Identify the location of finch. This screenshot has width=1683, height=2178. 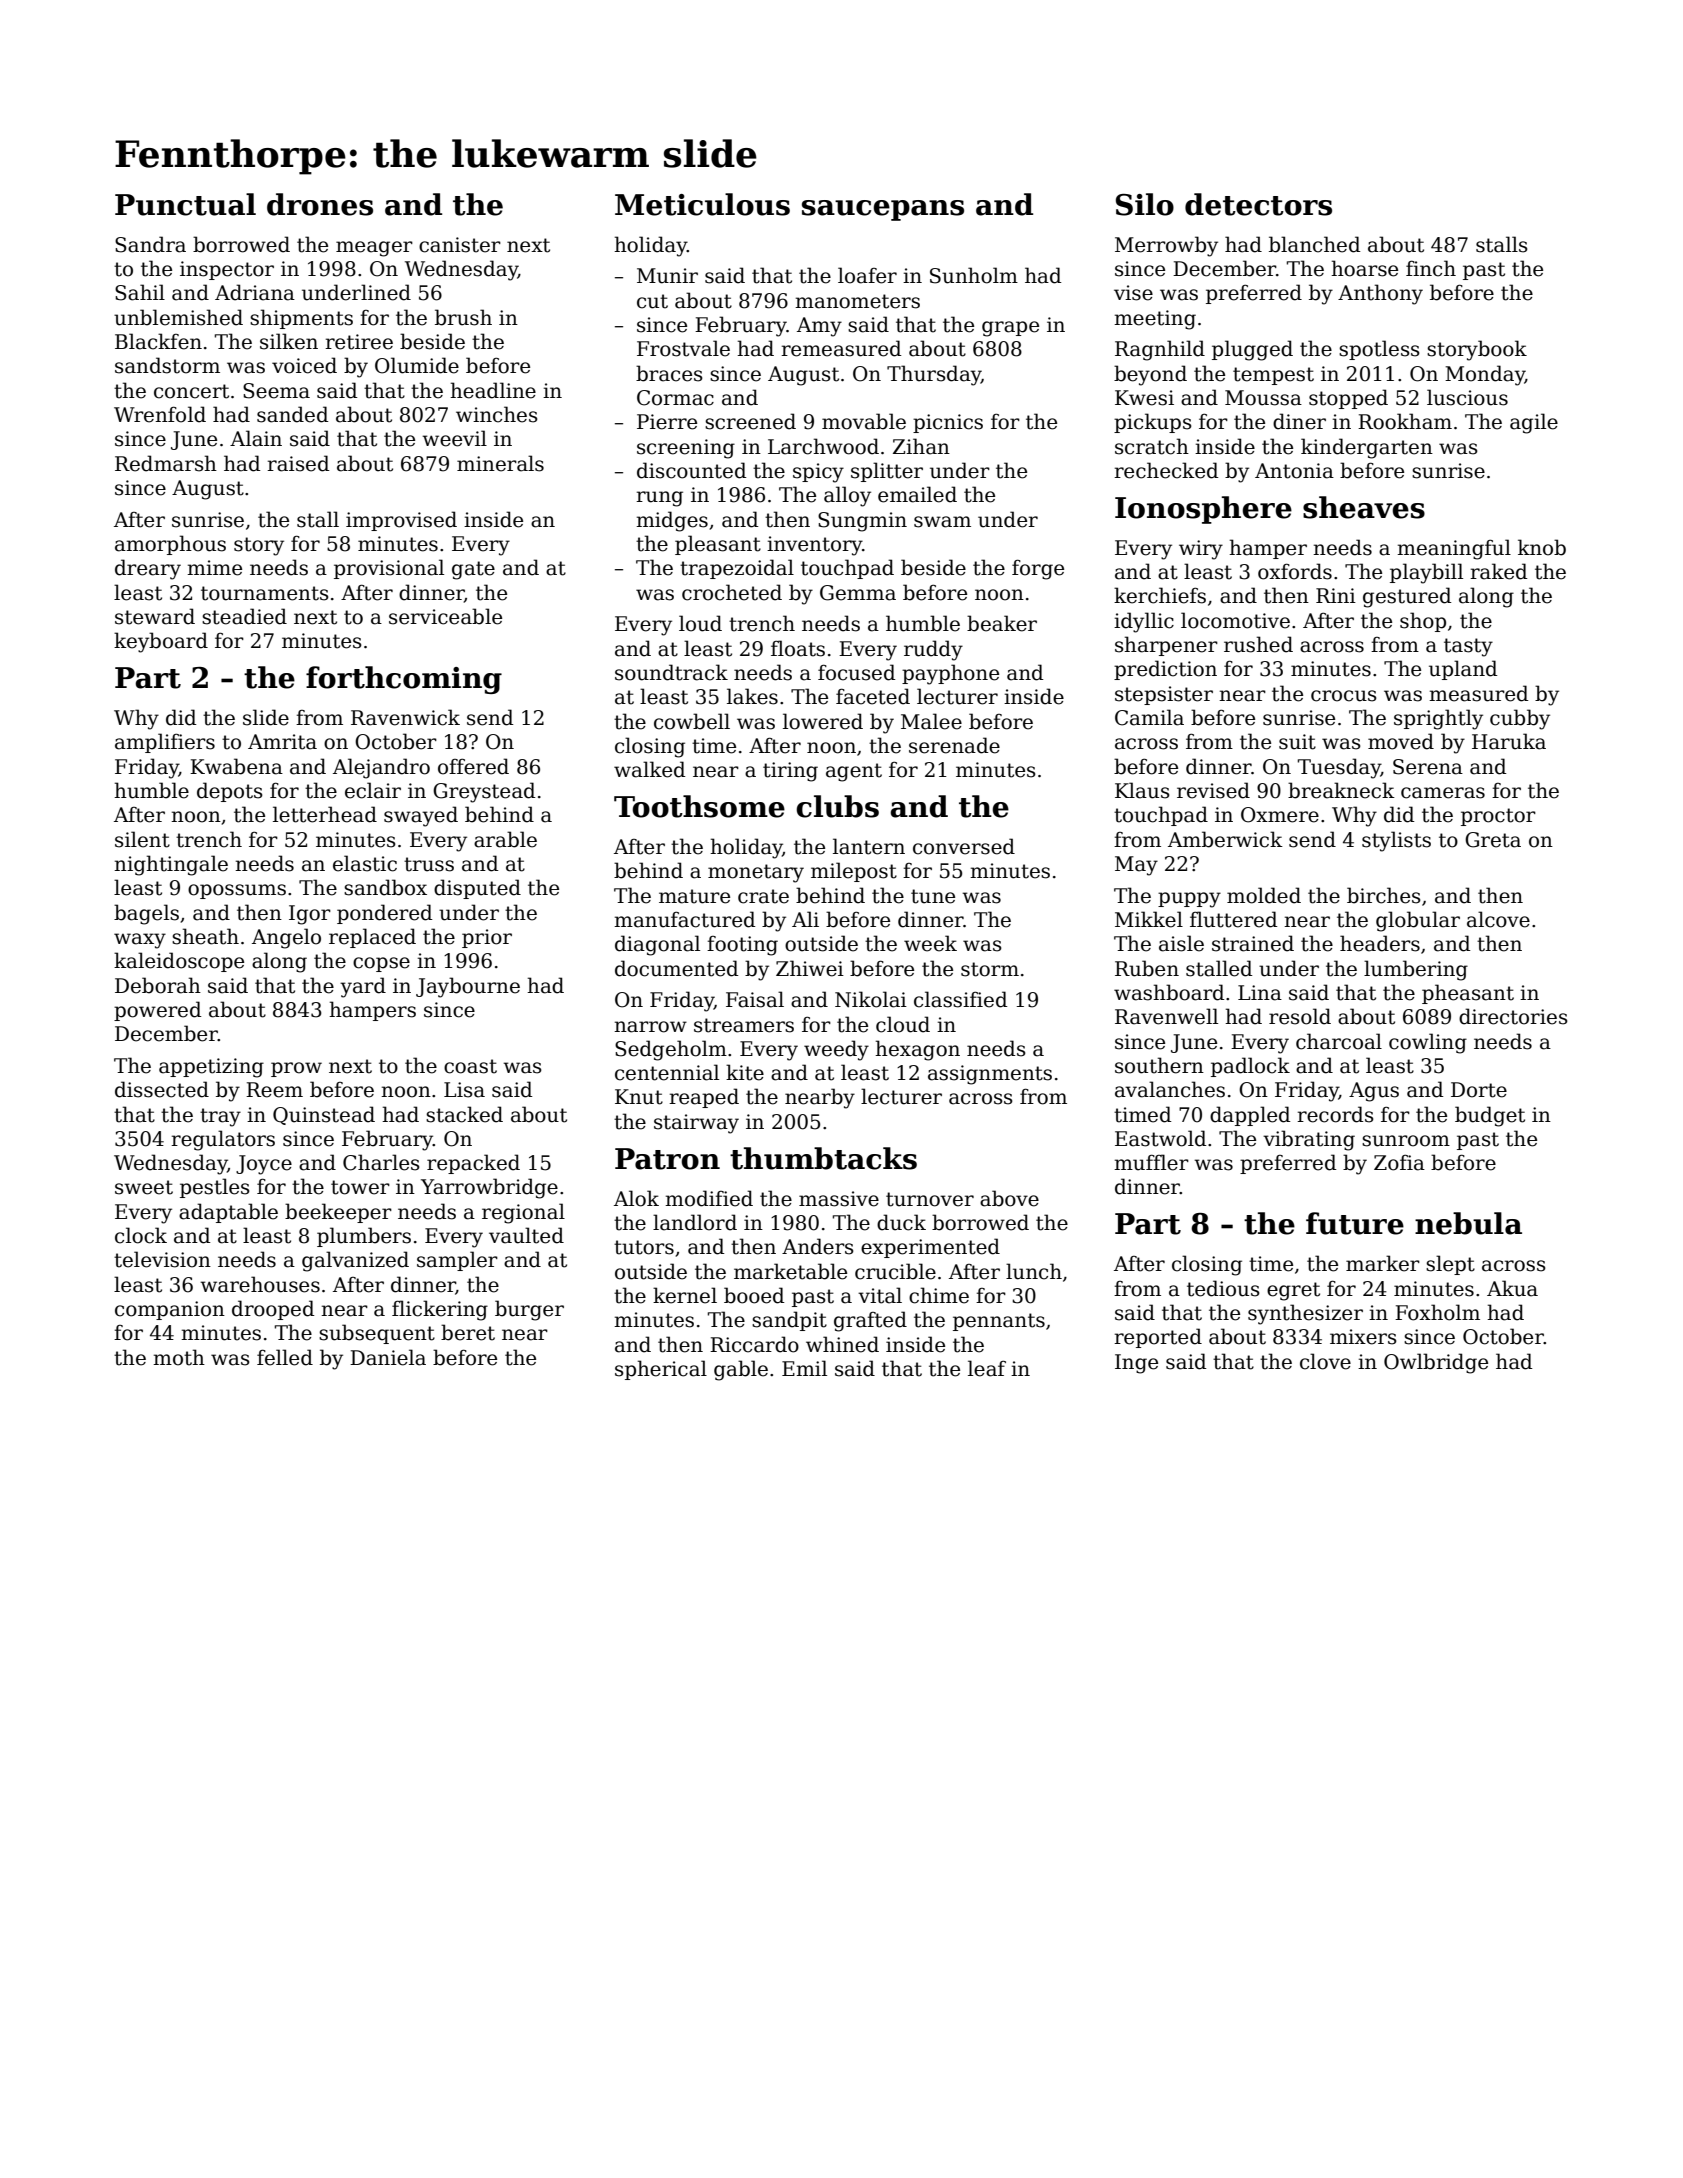
(1431, 268).
